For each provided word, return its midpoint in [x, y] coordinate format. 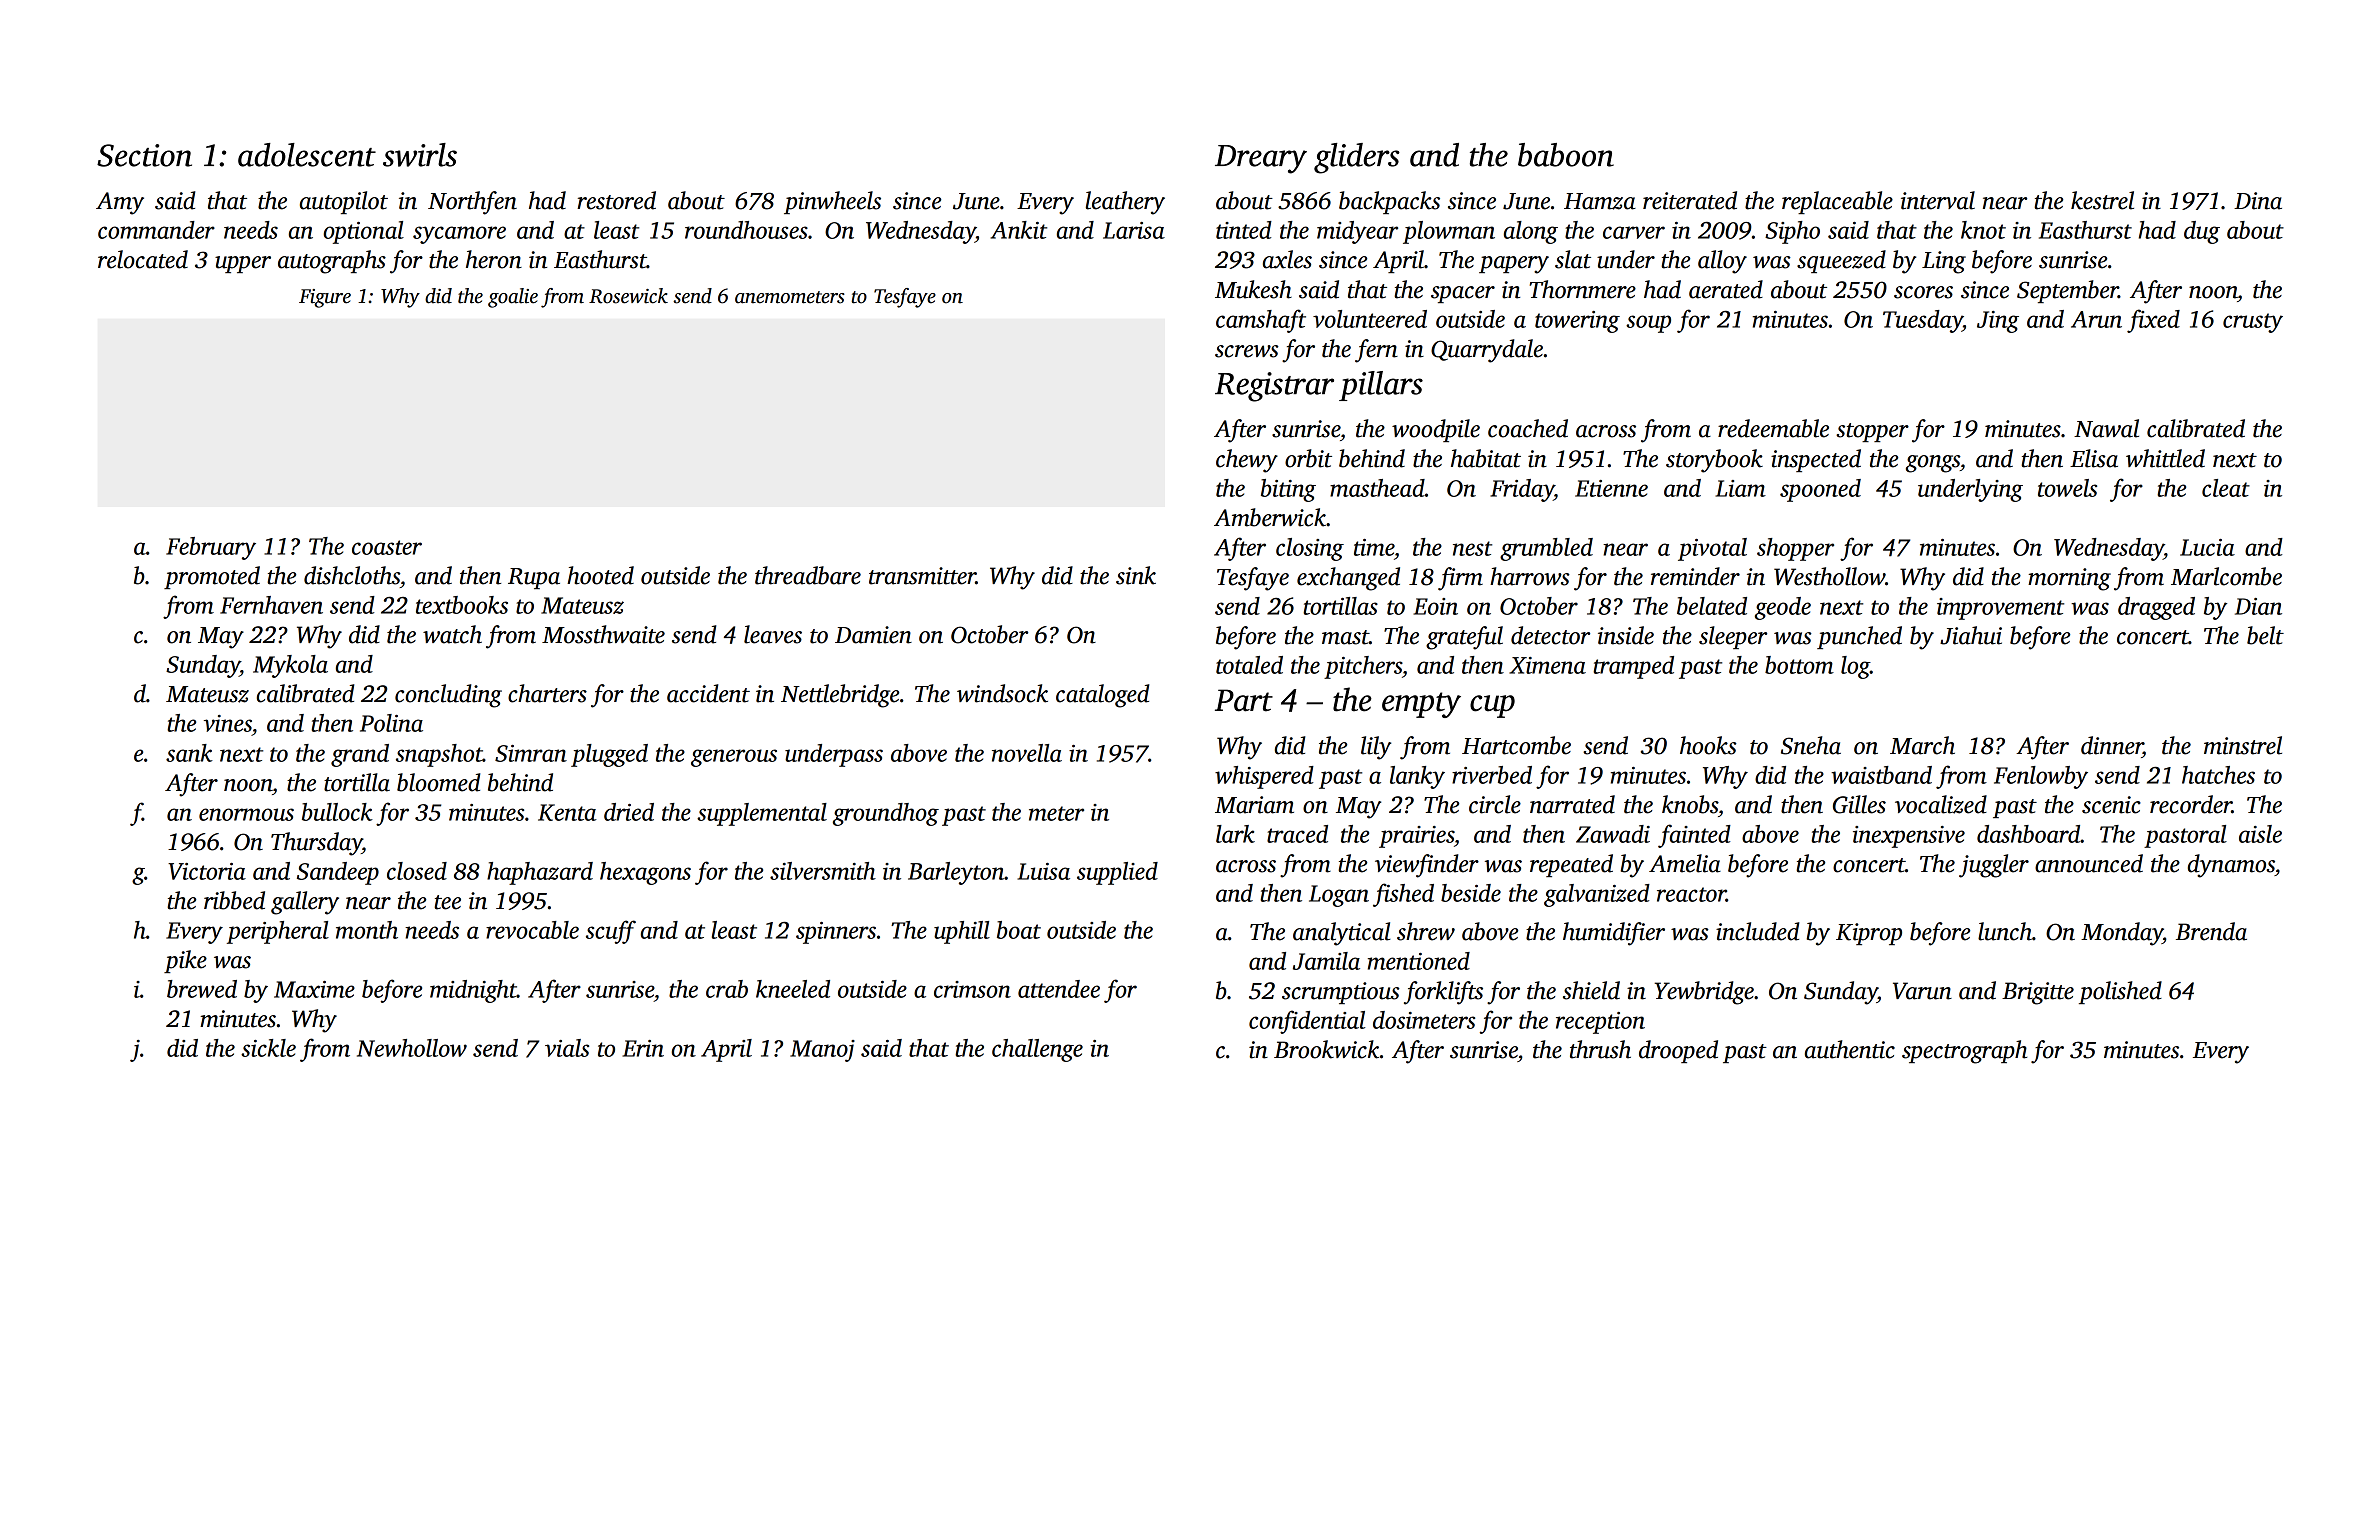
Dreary [1261, 159]
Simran [531, 753]
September [2067, 291]
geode [1783, 608]
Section [144, 155]
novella [1027, 753]
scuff [611, 932]
